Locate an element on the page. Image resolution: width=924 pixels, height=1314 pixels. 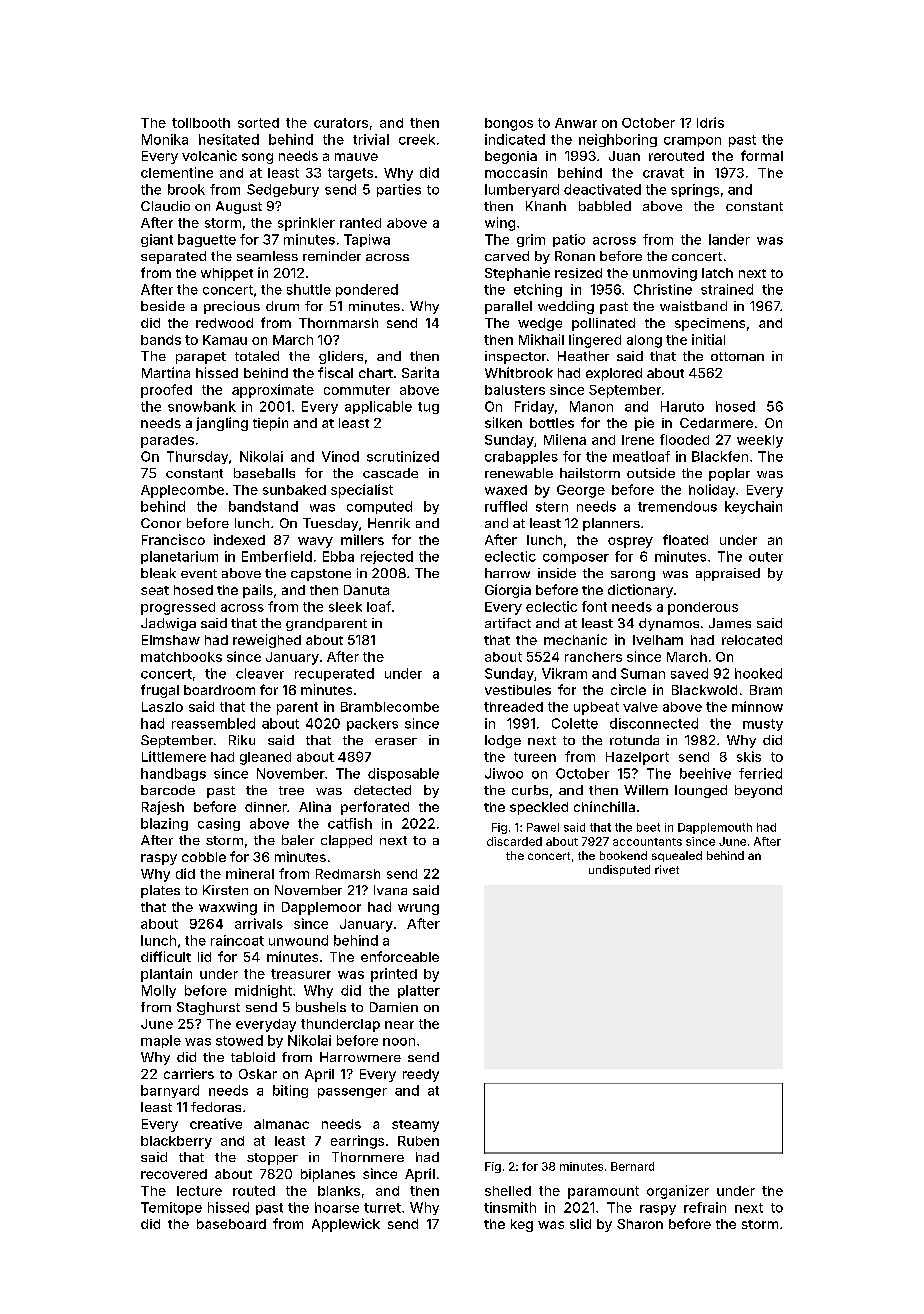
barnyard is located at coordinates (170, 1091).
